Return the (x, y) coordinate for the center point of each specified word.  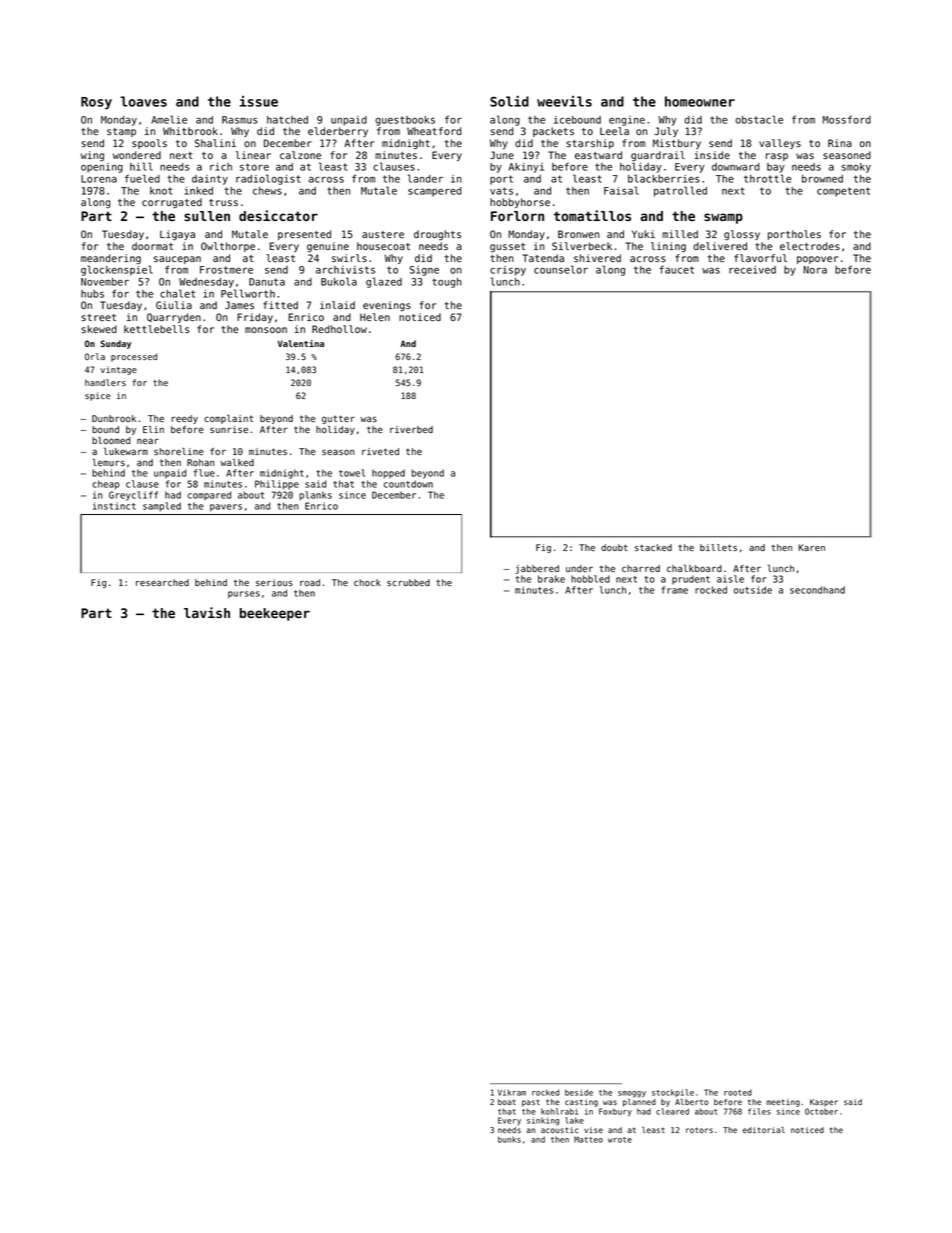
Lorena (99, 179)
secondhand (817, 590)
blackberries (664, 178)
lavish (207, 612)
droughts (437, 235)
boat (507, 1102)
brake (551, 579)
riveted (380, 451)
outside (753, 590)
